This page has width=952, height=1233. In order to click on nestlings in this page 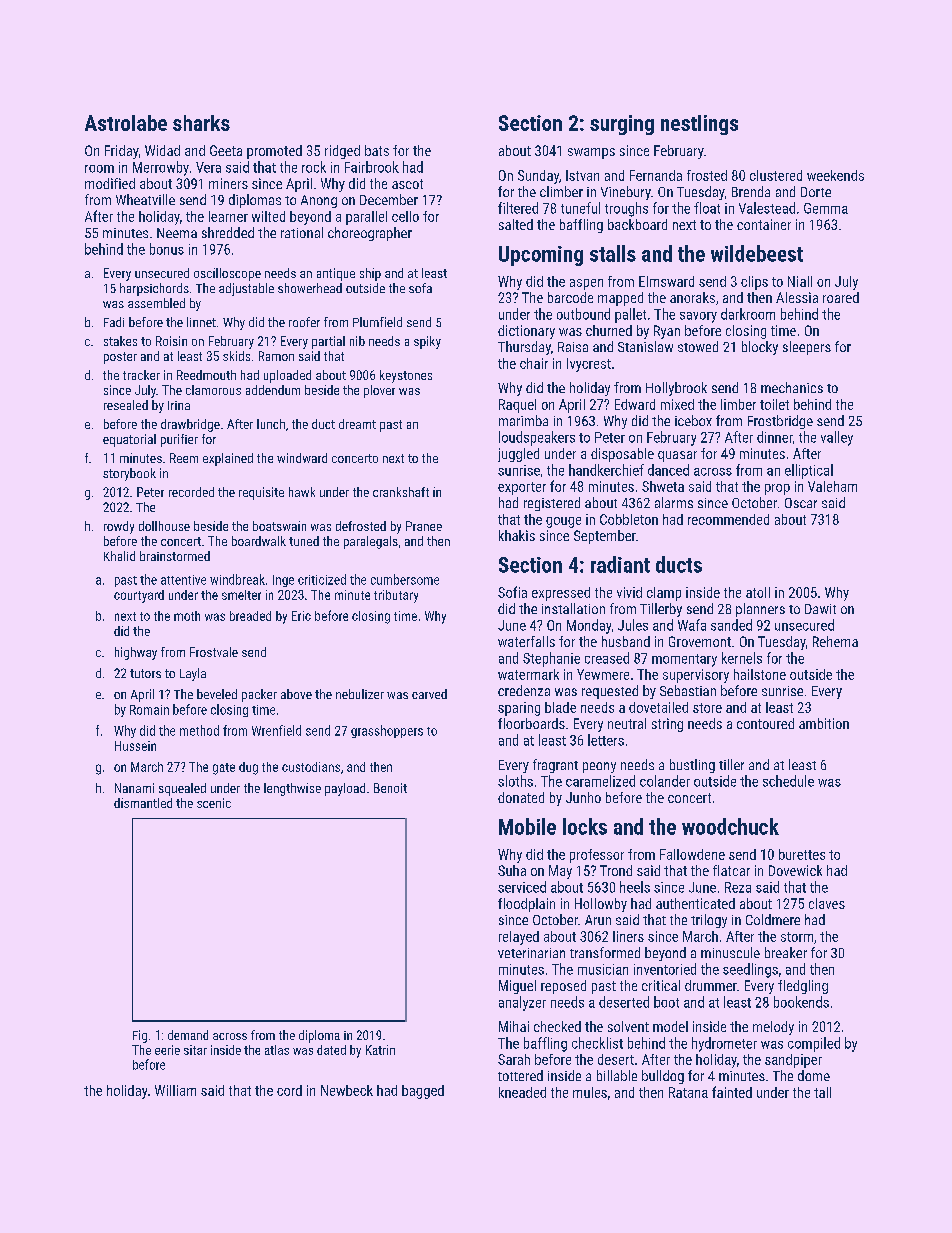, I will do `click(699, 125)`.
